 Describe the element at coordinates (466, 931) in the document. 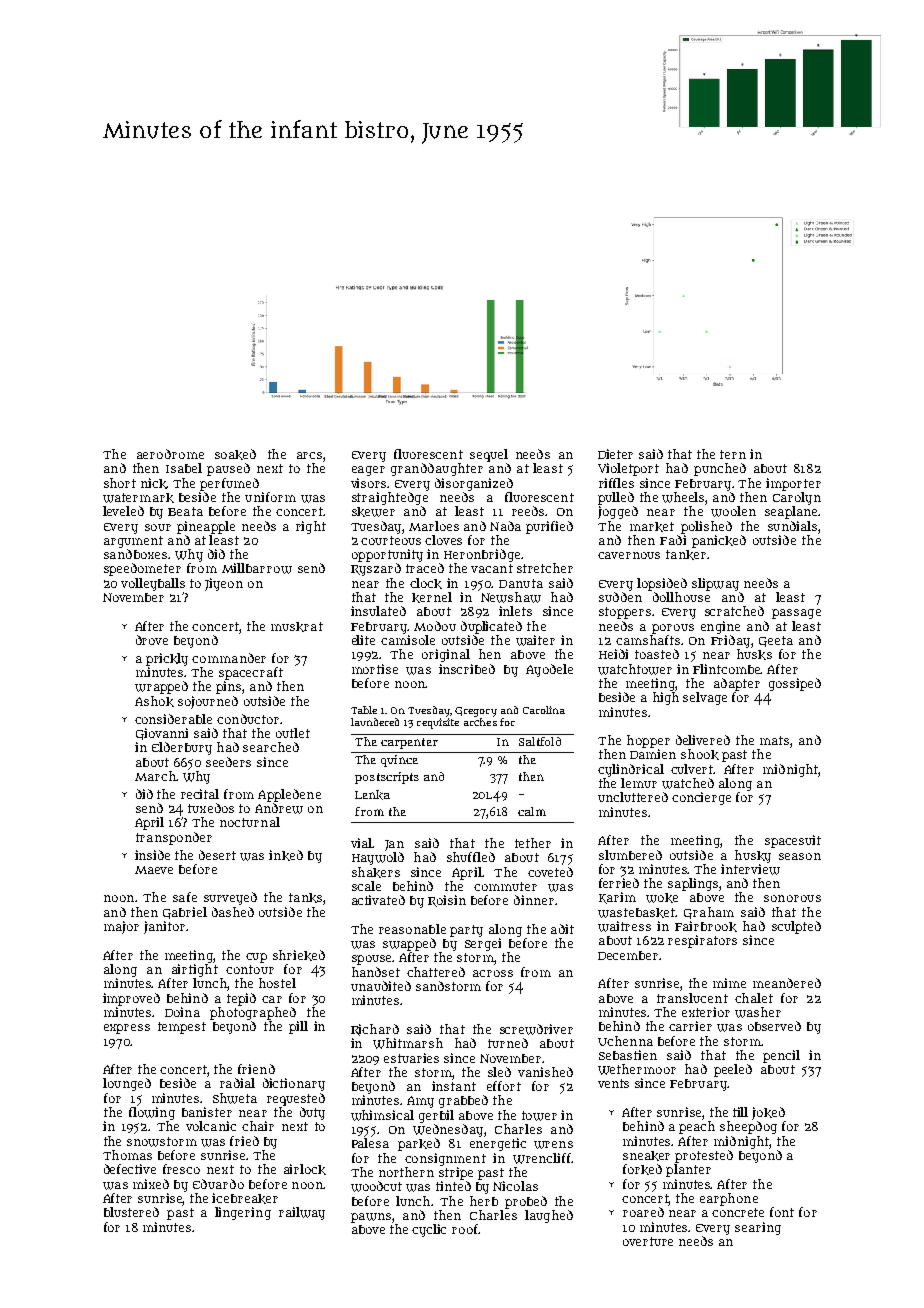

I see `party` at that location.
